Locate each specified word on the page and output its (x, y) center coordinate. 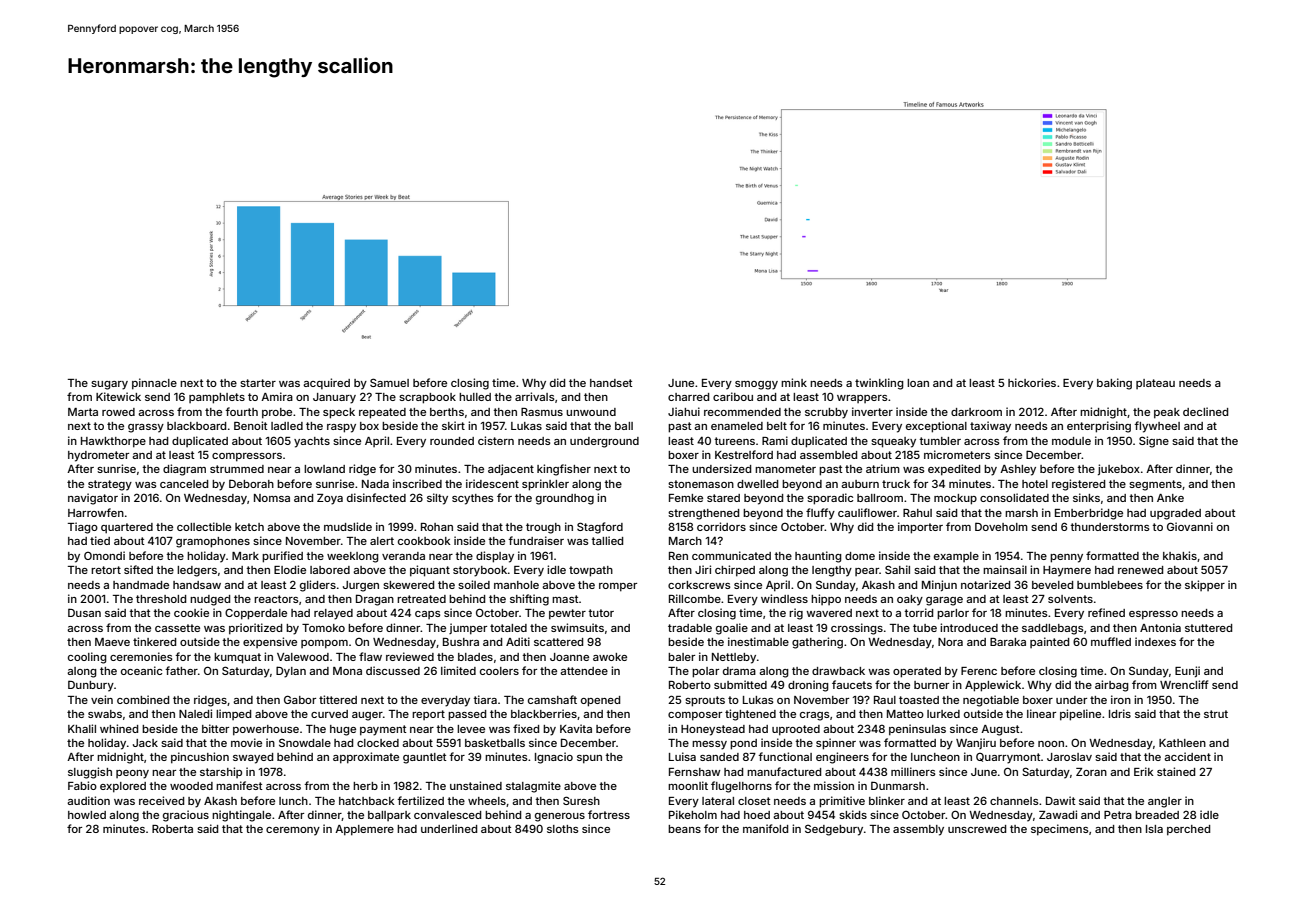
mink (794, 382)
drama (739, 671)
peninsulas (917, 730)
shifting (529, 600)
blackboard (196, 426)
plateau (1155, 384)
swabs (105, 714)
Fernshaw (695, 772)
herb (365, 786)
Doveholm (1001, 526)
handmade (141, 585)
